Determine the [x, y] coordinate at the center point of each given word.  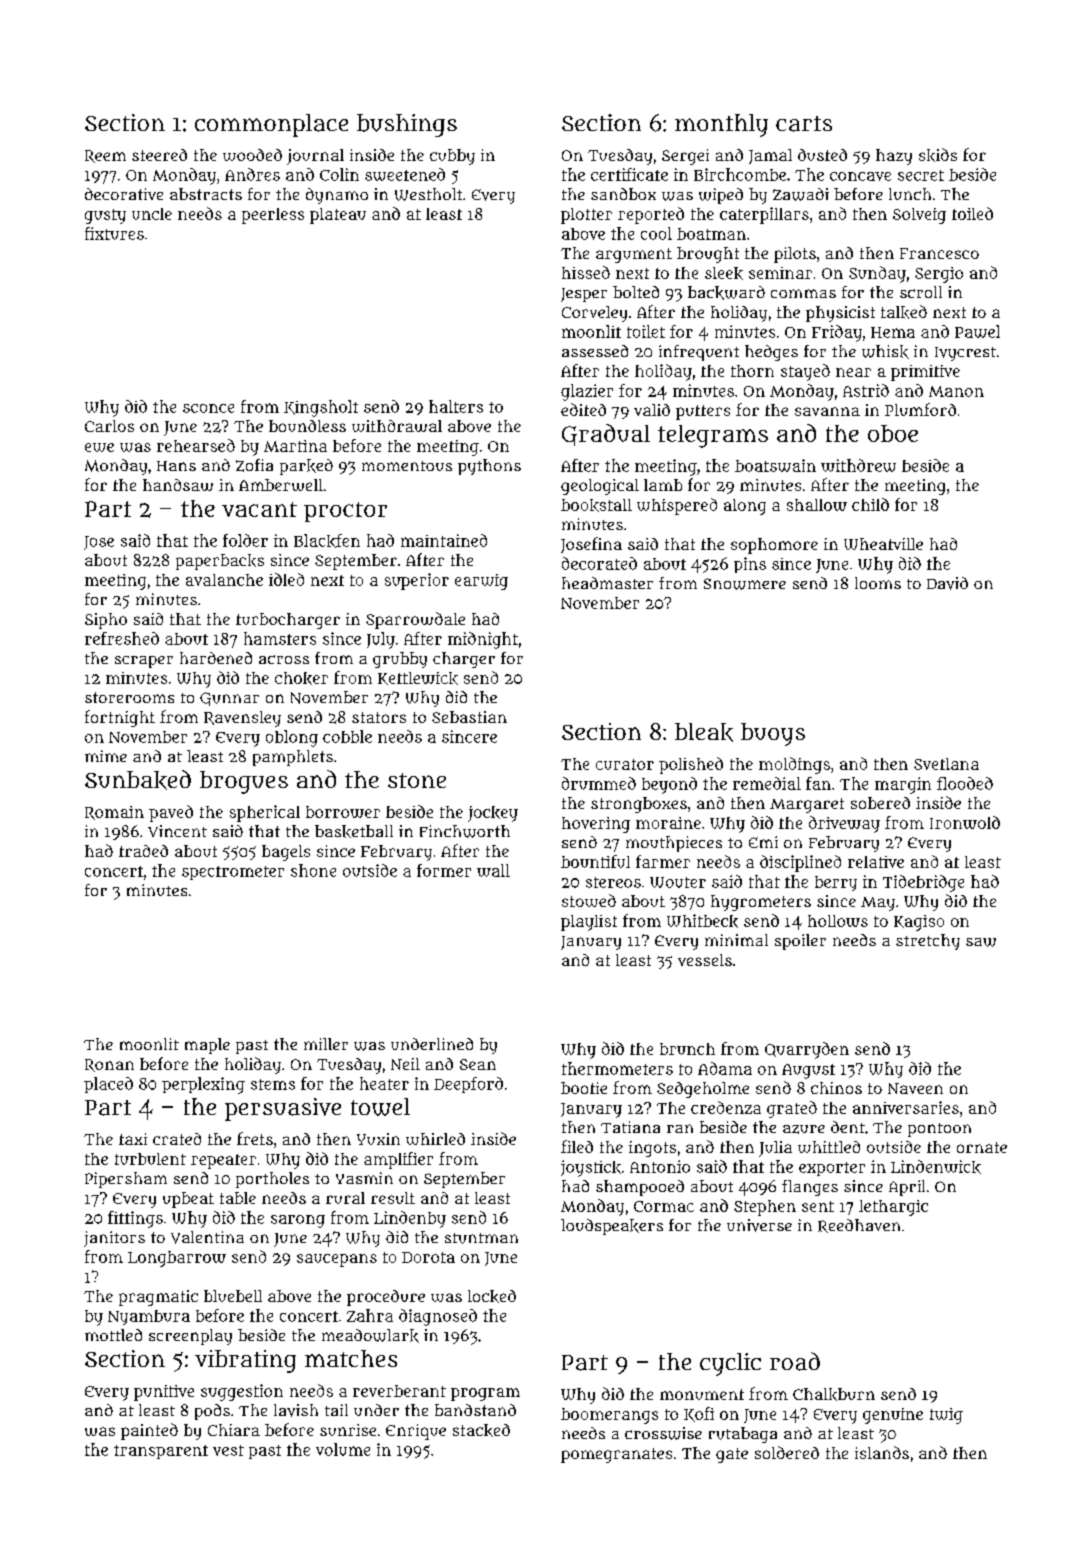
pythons [489, 467]
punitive [164, 1393]
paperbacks [220, 562]
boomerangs [609, 1416]
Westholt [428, 194]
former [444, 870]
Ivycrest [965, 354]
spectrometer [233, 873]
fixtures [114, 233]
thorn [752, 371]
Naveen [915, 1088]
